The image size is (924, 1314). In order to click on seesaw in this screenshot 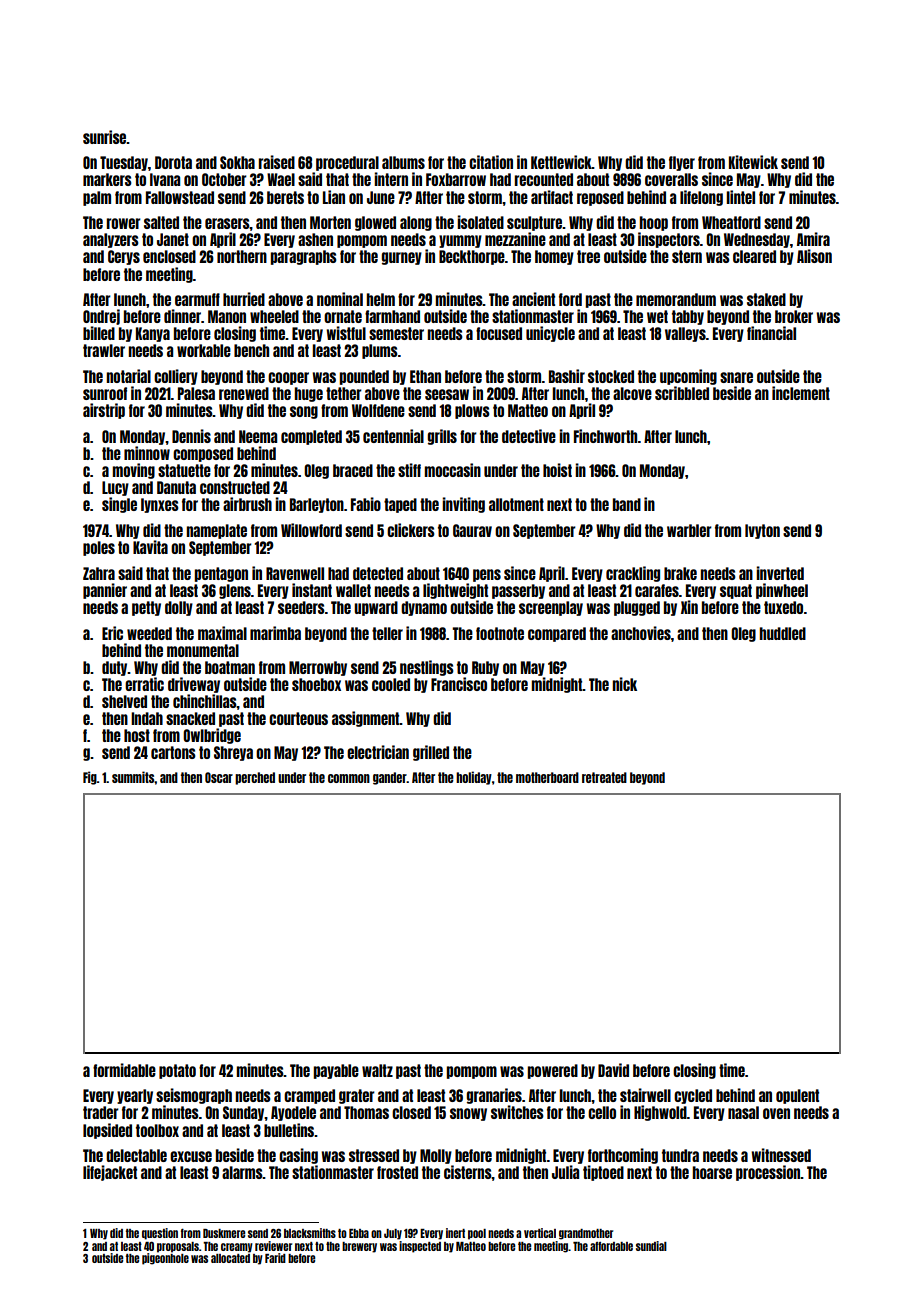, I will do `click(447, 394)`.
